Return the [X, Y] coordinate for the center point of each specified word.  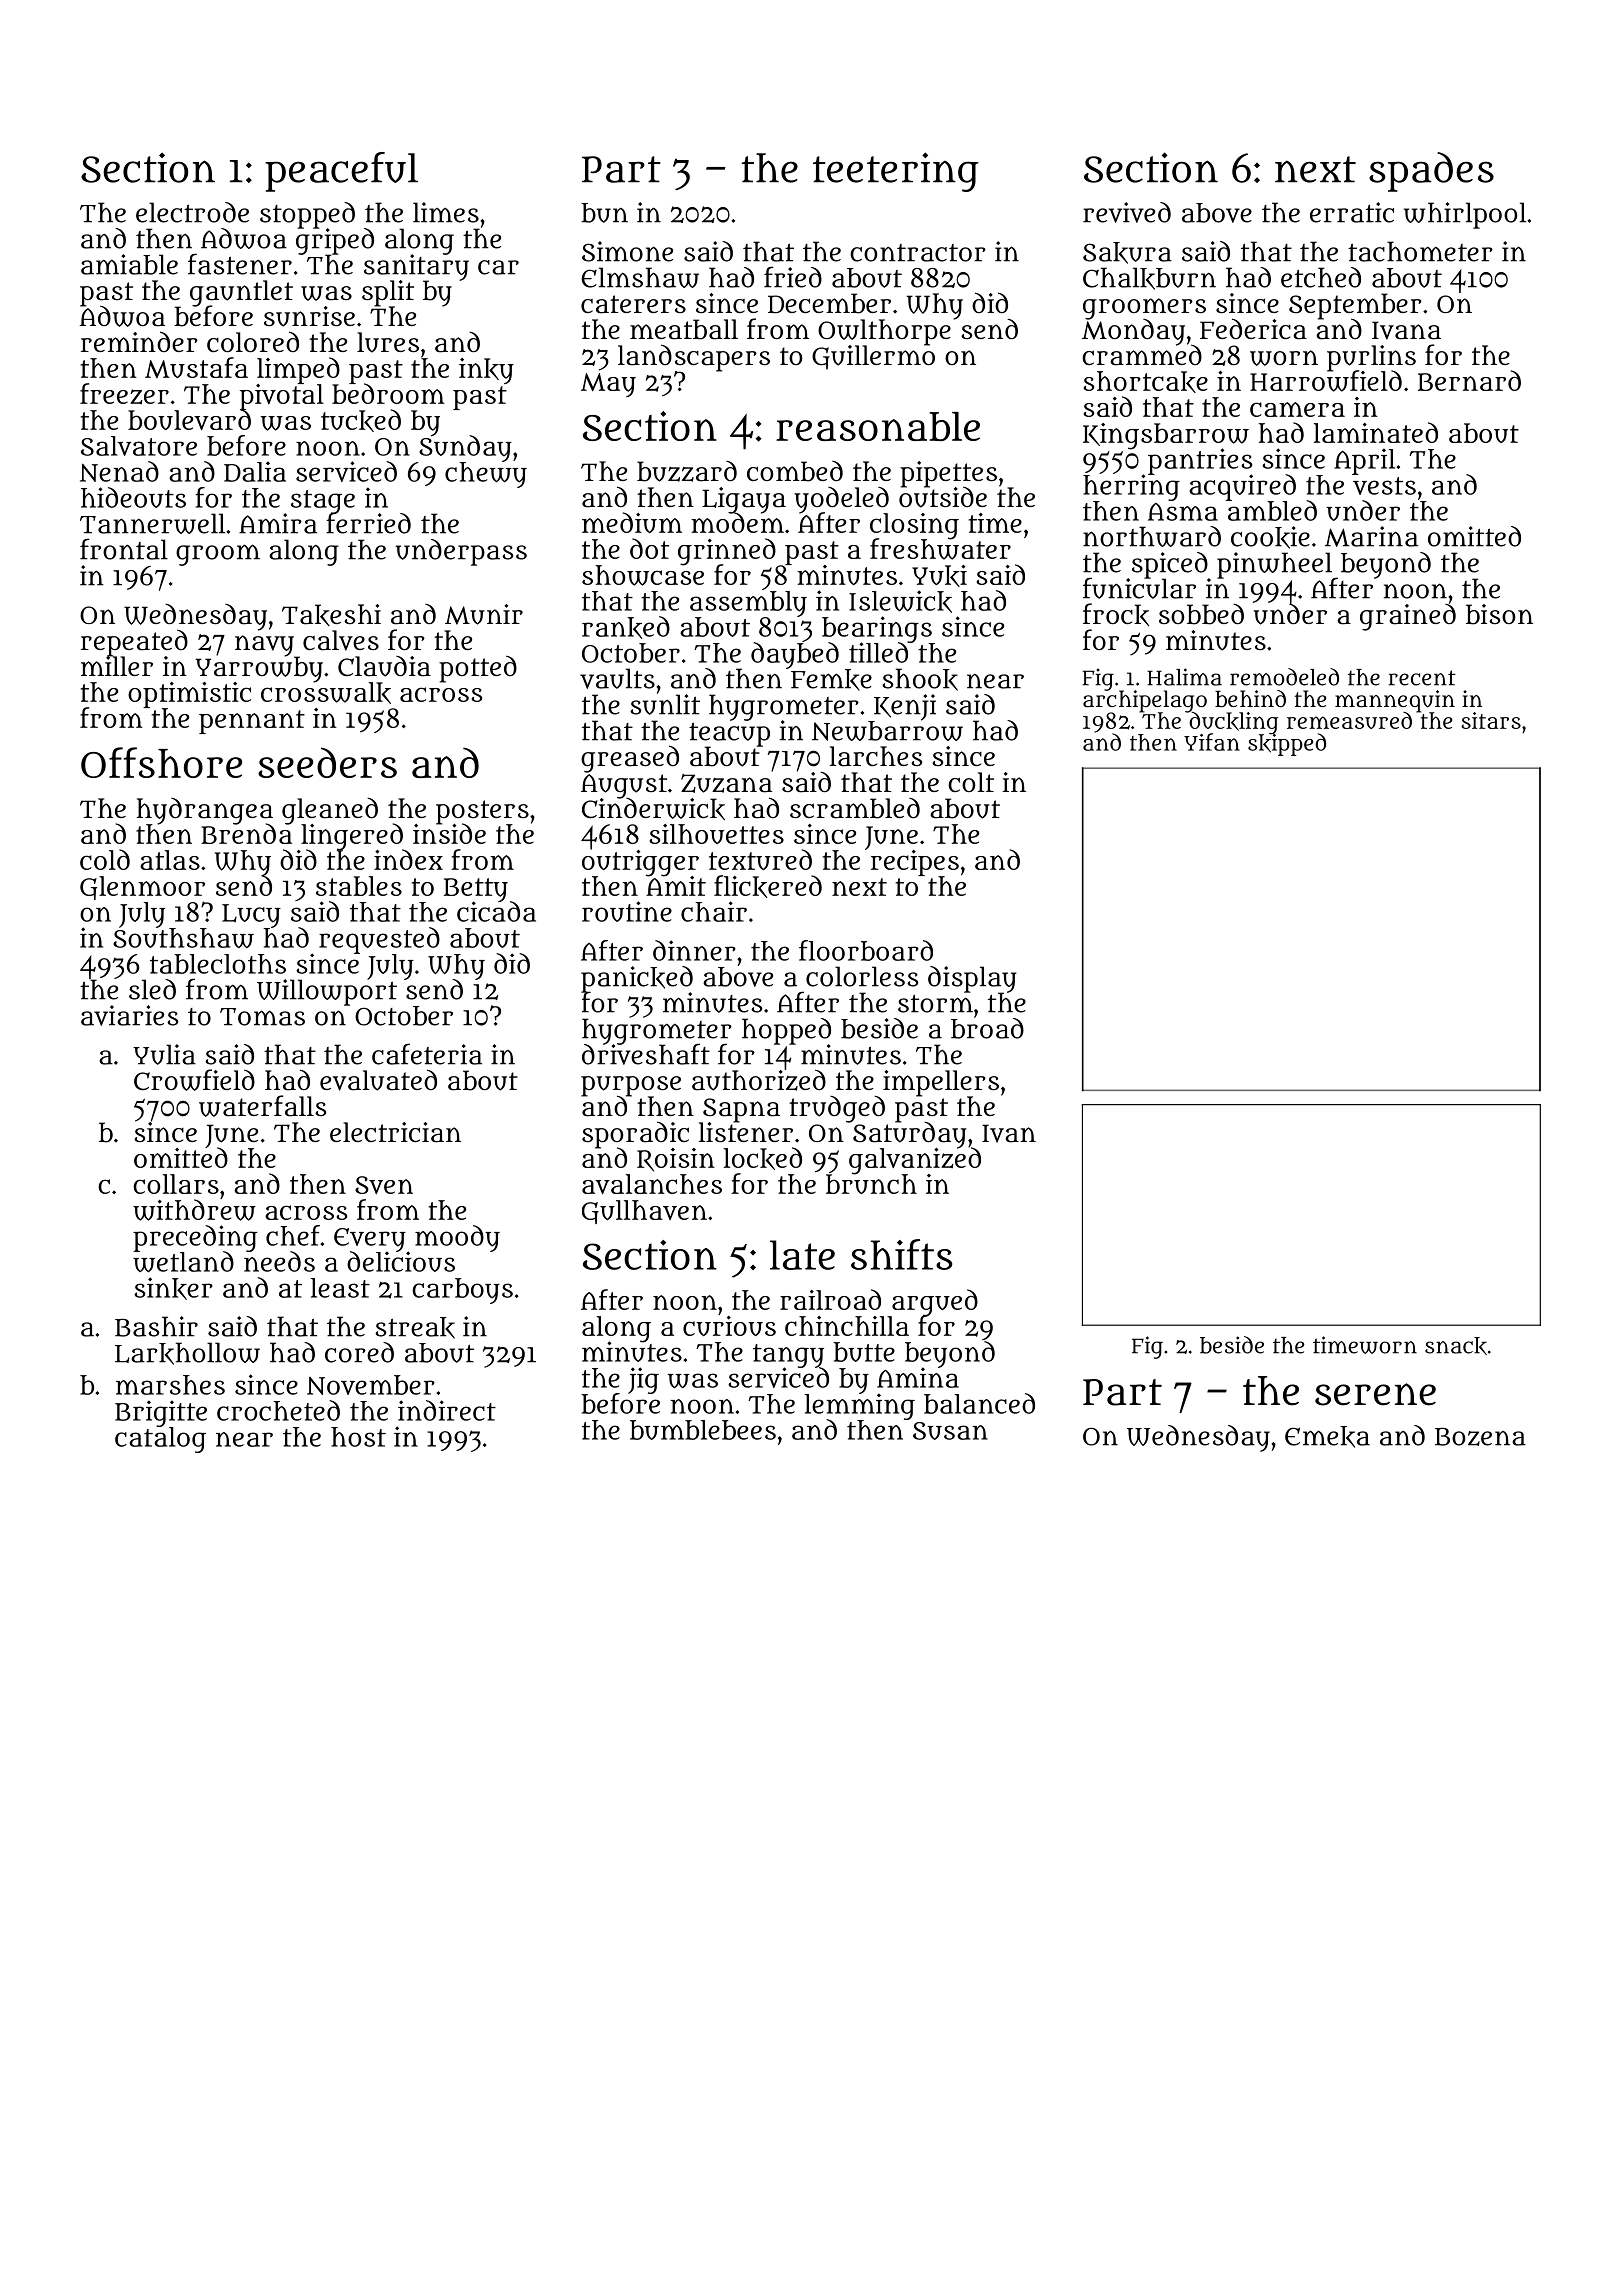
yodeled [841, 500]
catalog [160, 1440]
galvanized [915, 1161]
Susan [950, 1431]
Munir [484, 614]
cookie [1270, 537]
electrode [192, 212]
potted [478, 669]
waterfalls [262, 1106]
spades [1431, 172]
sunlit [665, 704]
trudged [837, 1109]
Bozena [1480, 1436]
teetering [896, 172]
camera [1297, 409]
